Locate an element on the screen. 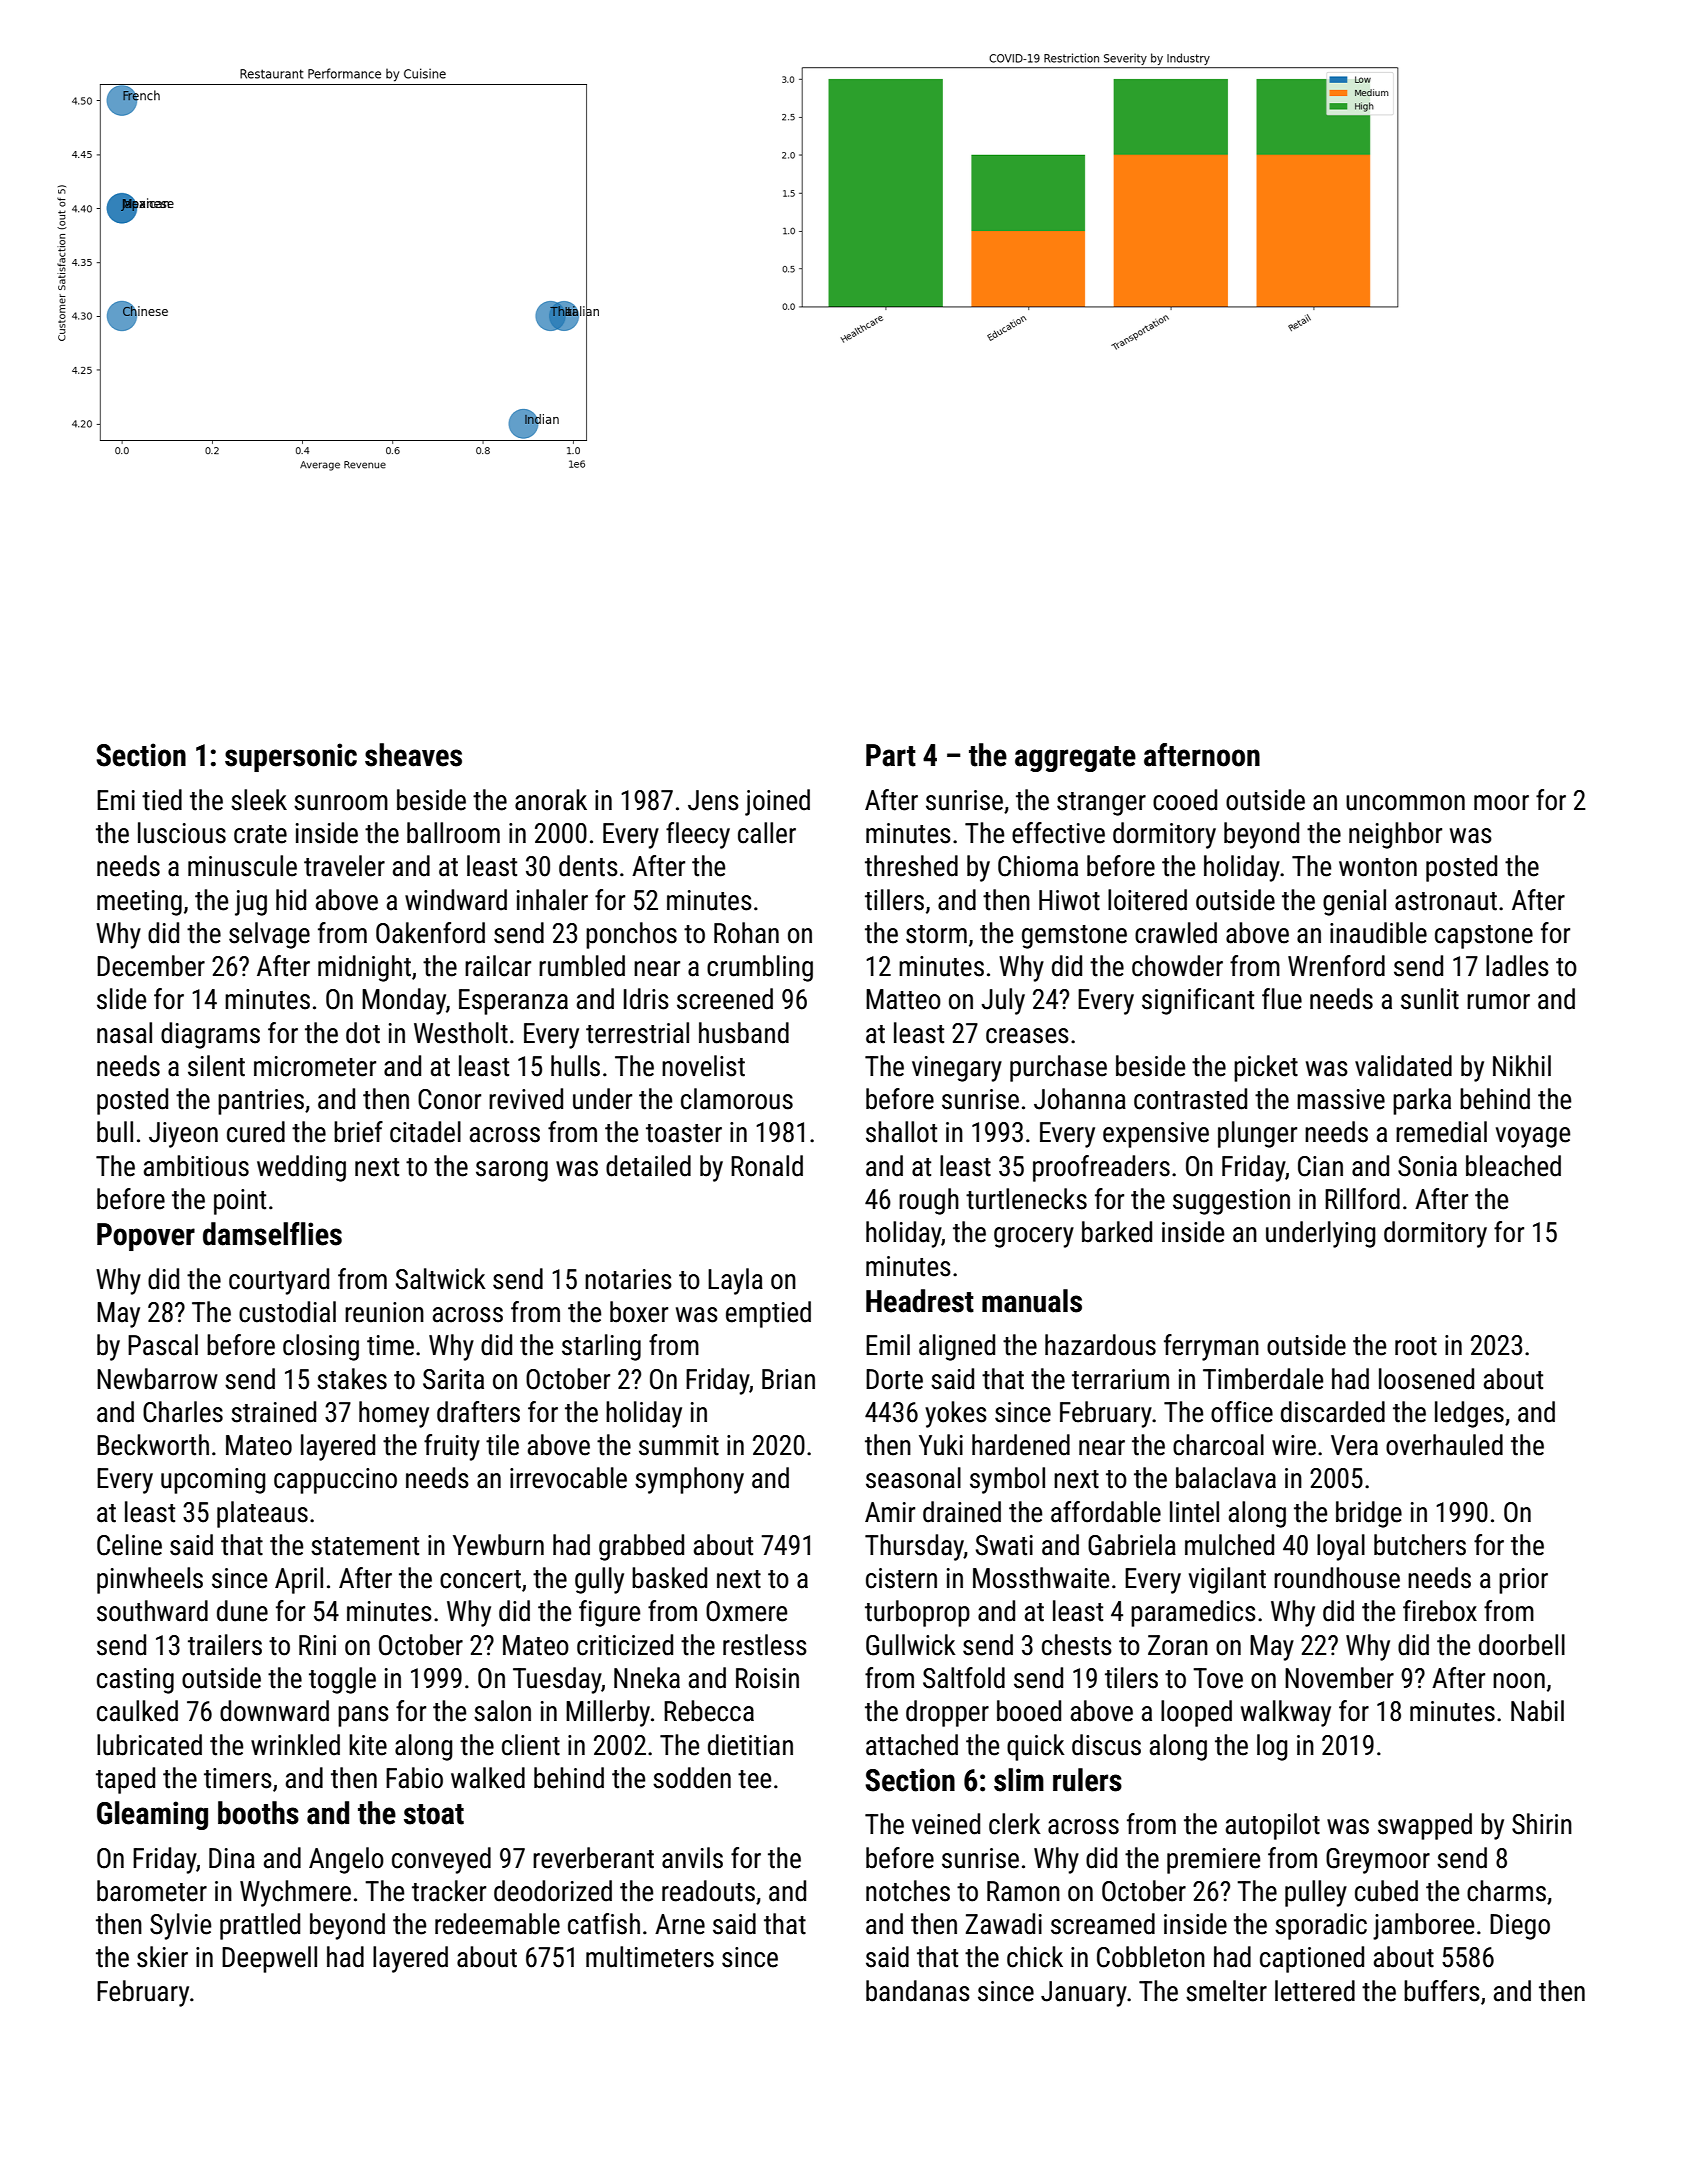  ambitious is located at coordinates (196, 1166).
